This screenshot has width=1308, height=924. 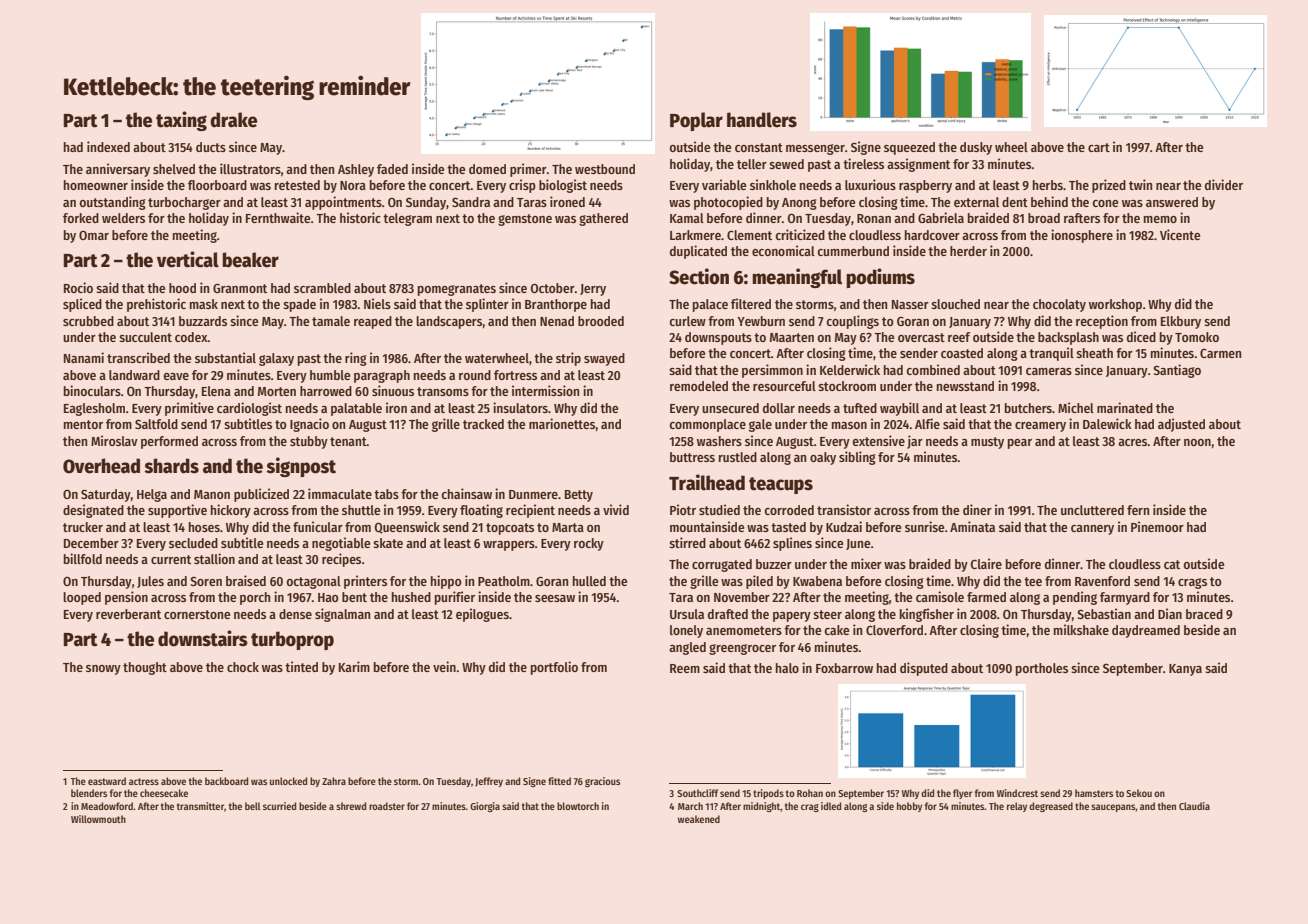 What do you see at coordinates (475, 375) in the screenshot?
I see `round` at bounding box center [475, 375].
